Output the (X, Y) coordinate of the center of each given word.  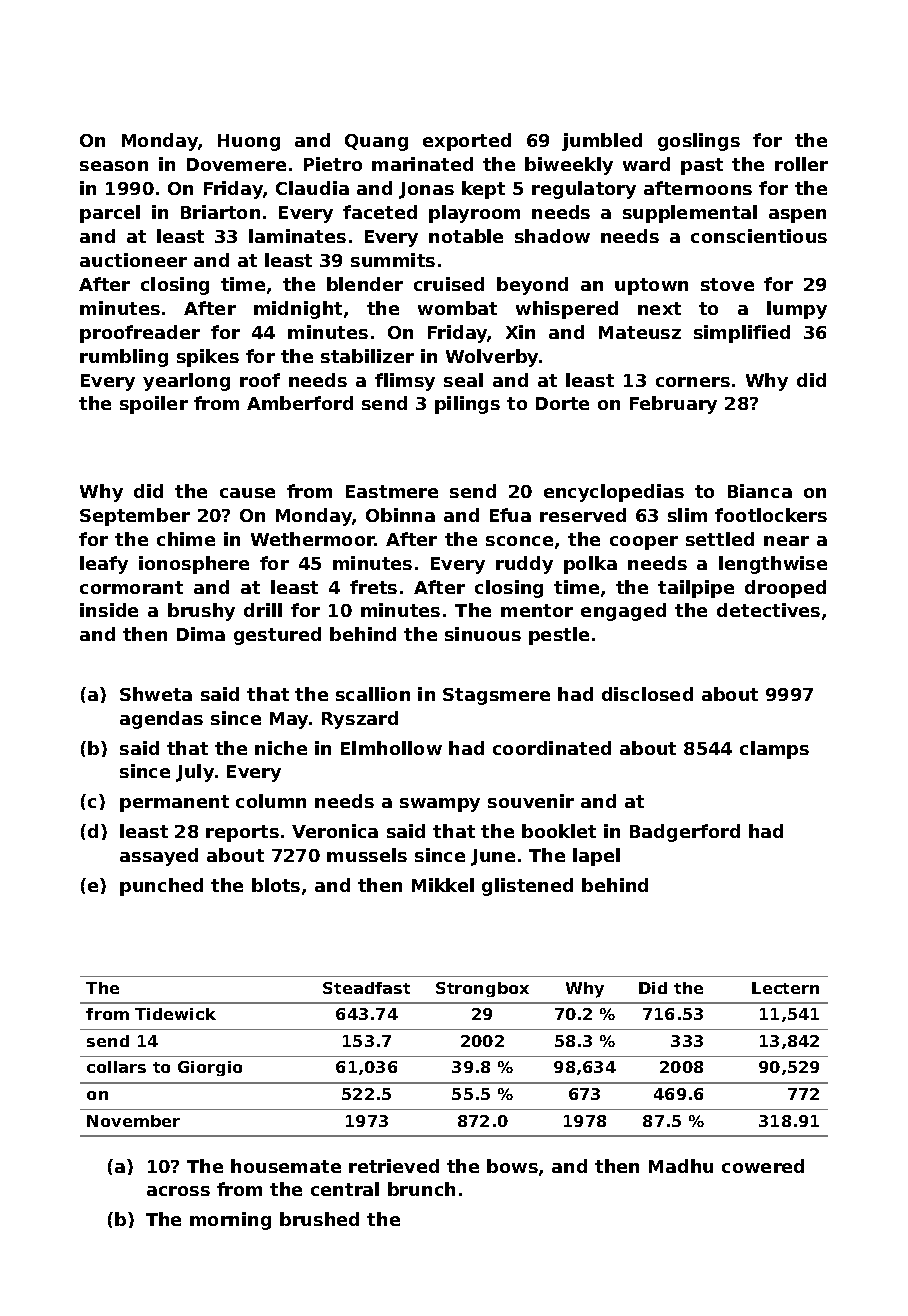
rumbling (124, 358)
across (178, 1191)
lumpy (797, 310)
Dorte (562, 403)
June (493, 857)
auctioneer (133, 260)
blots (276, 885)
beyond (532, 286)
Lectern (785, 988)
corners (693, 382)
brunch (421, 1189)
